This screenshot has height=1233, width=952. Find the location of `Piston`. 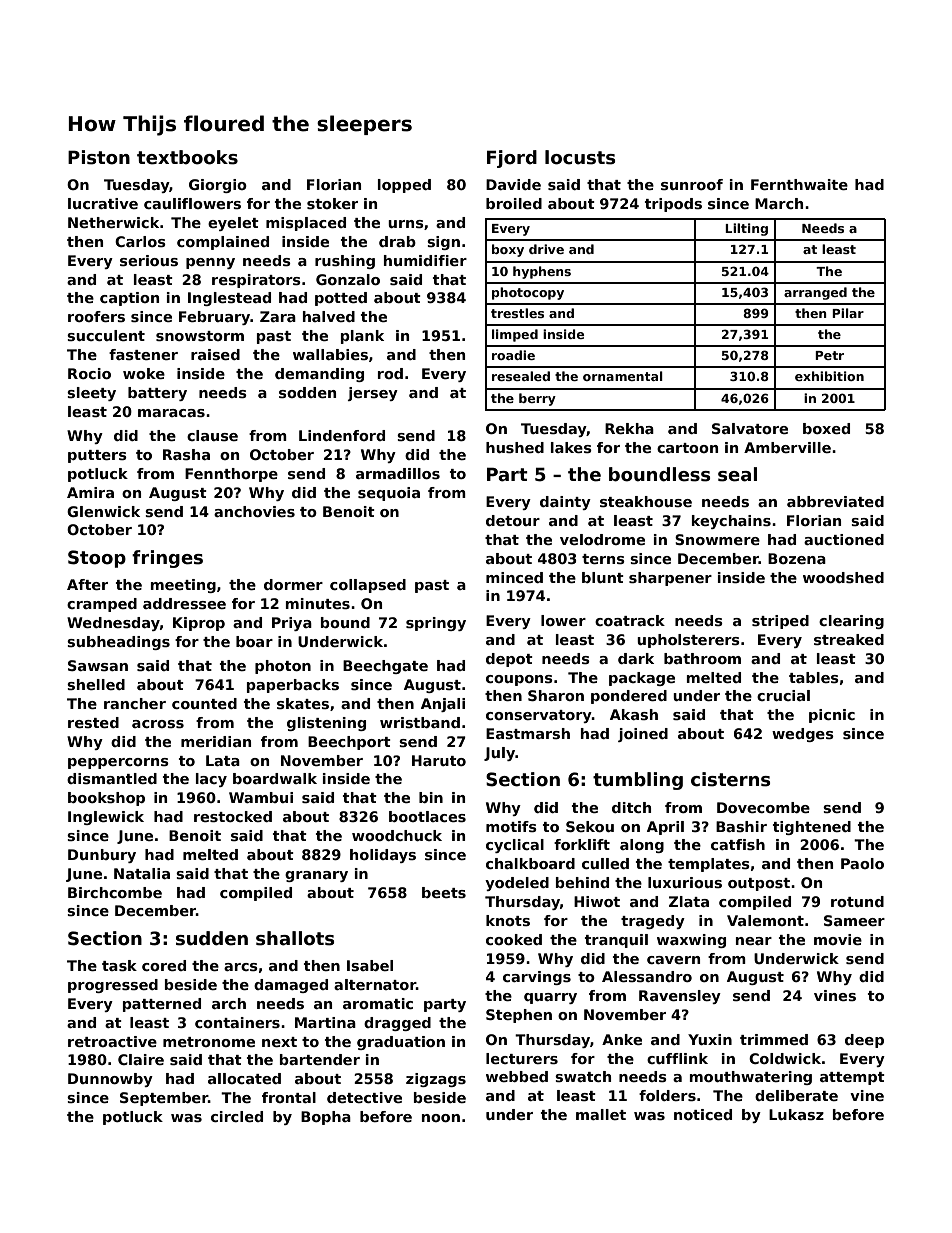

Piston is located at coordinates (99, 157).
